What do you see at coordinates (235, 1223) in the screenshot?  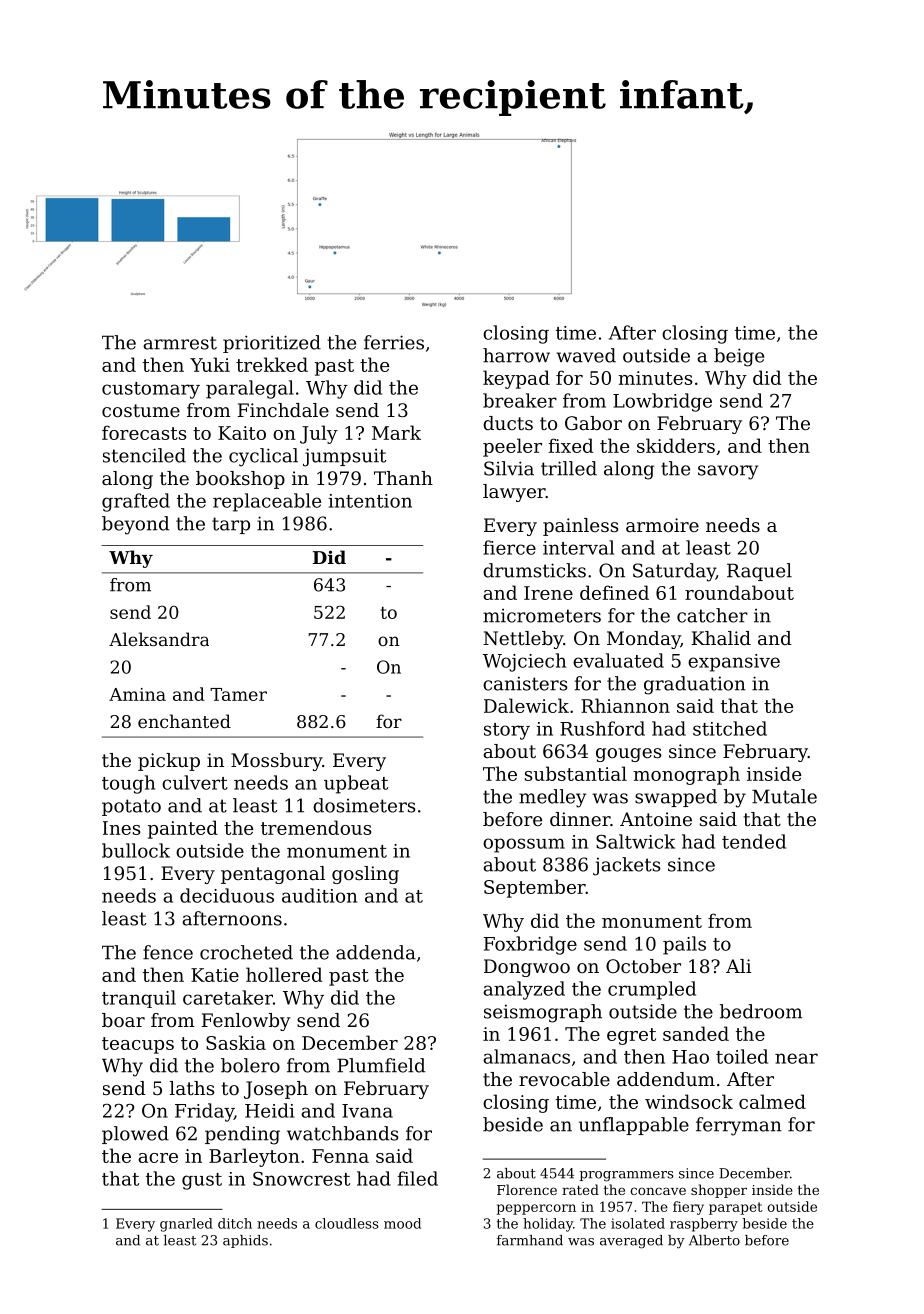 I see `ditch` at bounding box center [235, 1223].
